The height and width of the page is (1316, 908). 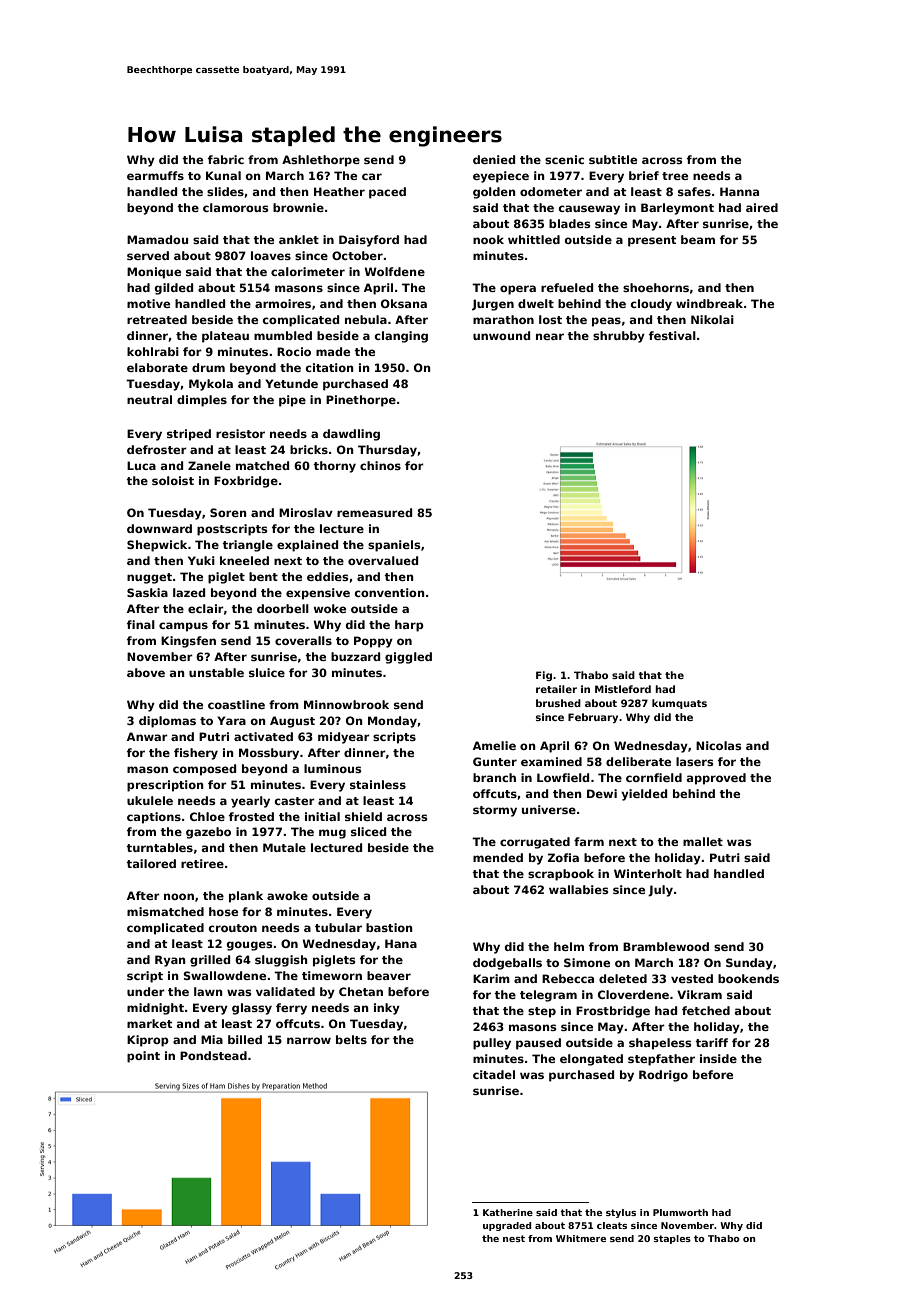 What do you see at coordinates (623, 689) in the page?
I see `Mistleford` at bounding box center [623, 689].
